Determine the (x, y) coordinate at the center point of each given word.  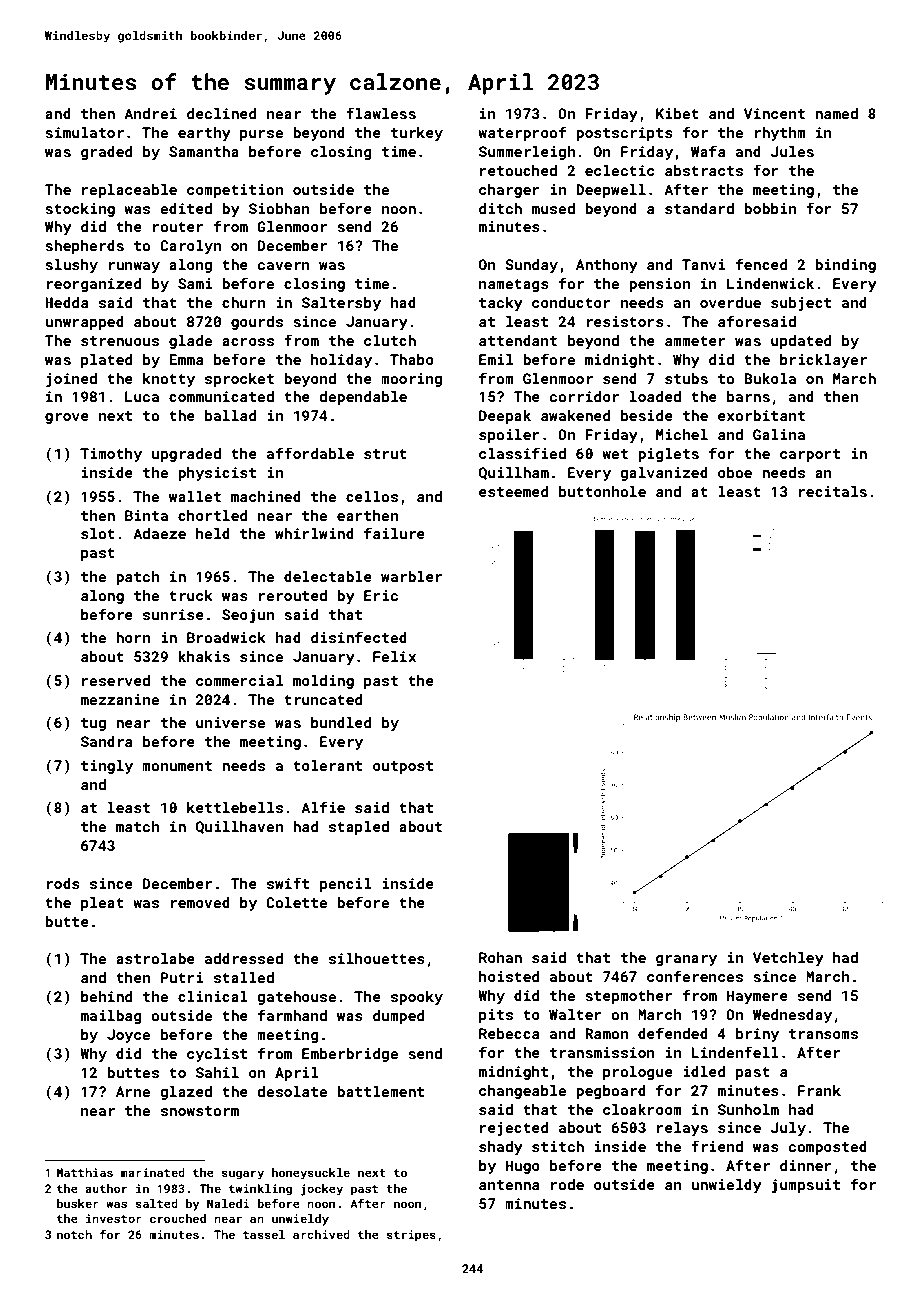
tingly (107, 767)
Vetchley (788, 959)
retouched (518, 170)
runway (134, 267)
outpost (403, 767)
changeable (522, 1092)
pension (659, 285)
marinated (153, 1172)
